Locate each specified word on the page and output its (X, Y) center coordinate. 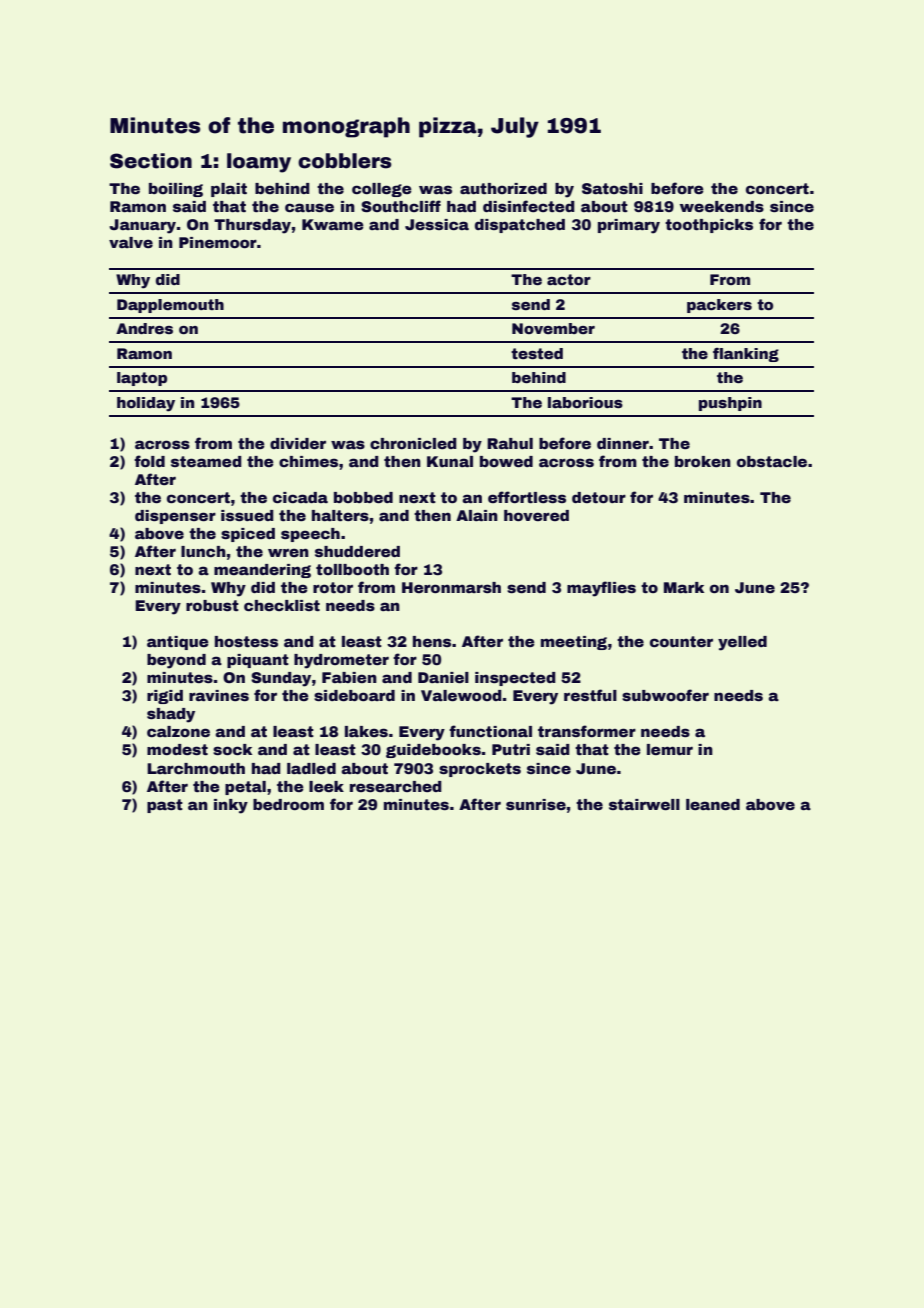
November (553, 328)
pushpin (730, 404)
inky (231, 806)
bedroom (288, 804)
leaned (713, 805)
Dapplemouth (170, 306)
